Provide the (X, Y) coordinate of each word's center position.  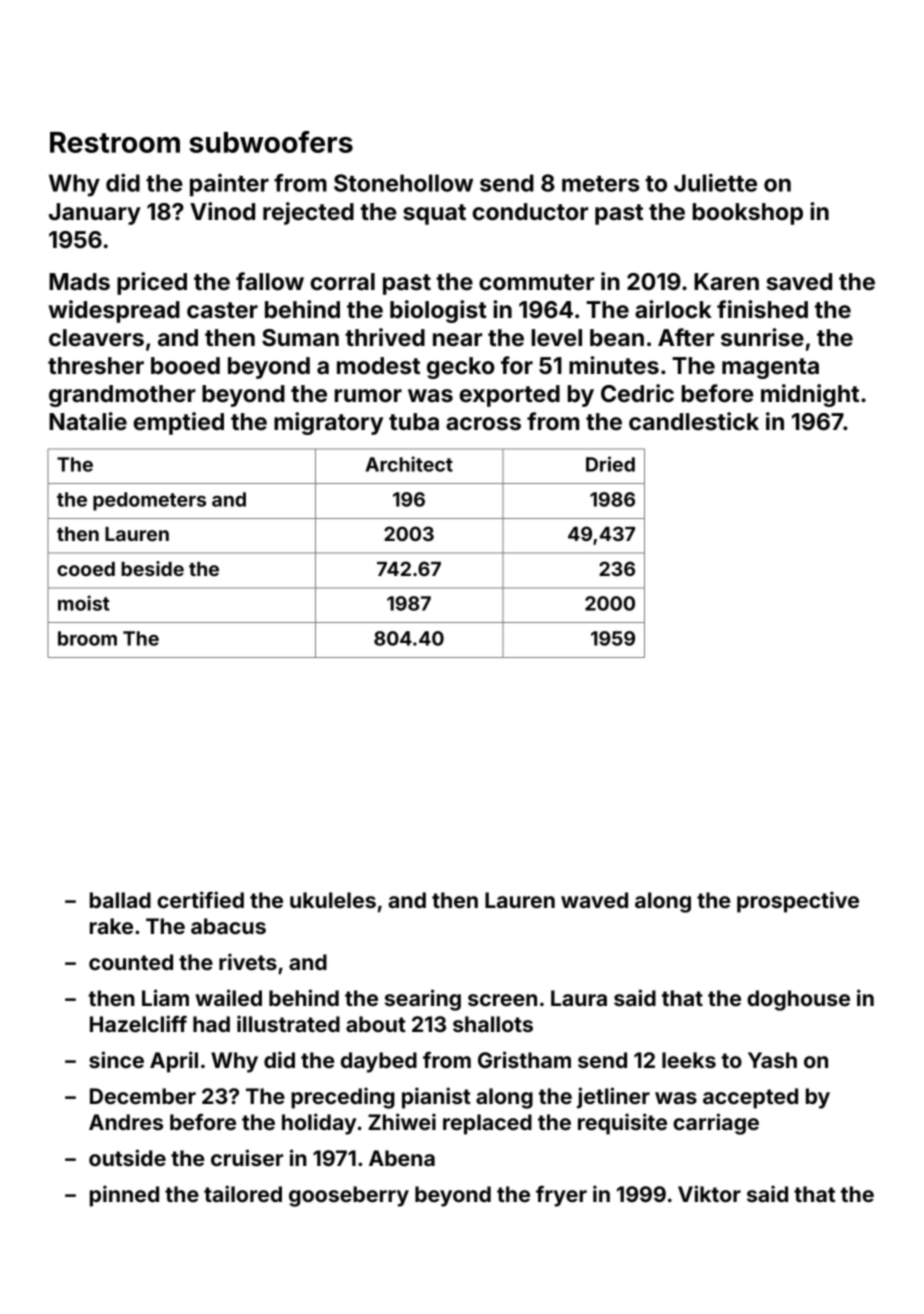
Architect (409, 464)
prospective (798, 902)
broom (87, 638)
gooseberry (349, 1196)
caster (222, 310)
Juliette (715, 183)
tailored (243, 1193)
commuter (536, 282)
